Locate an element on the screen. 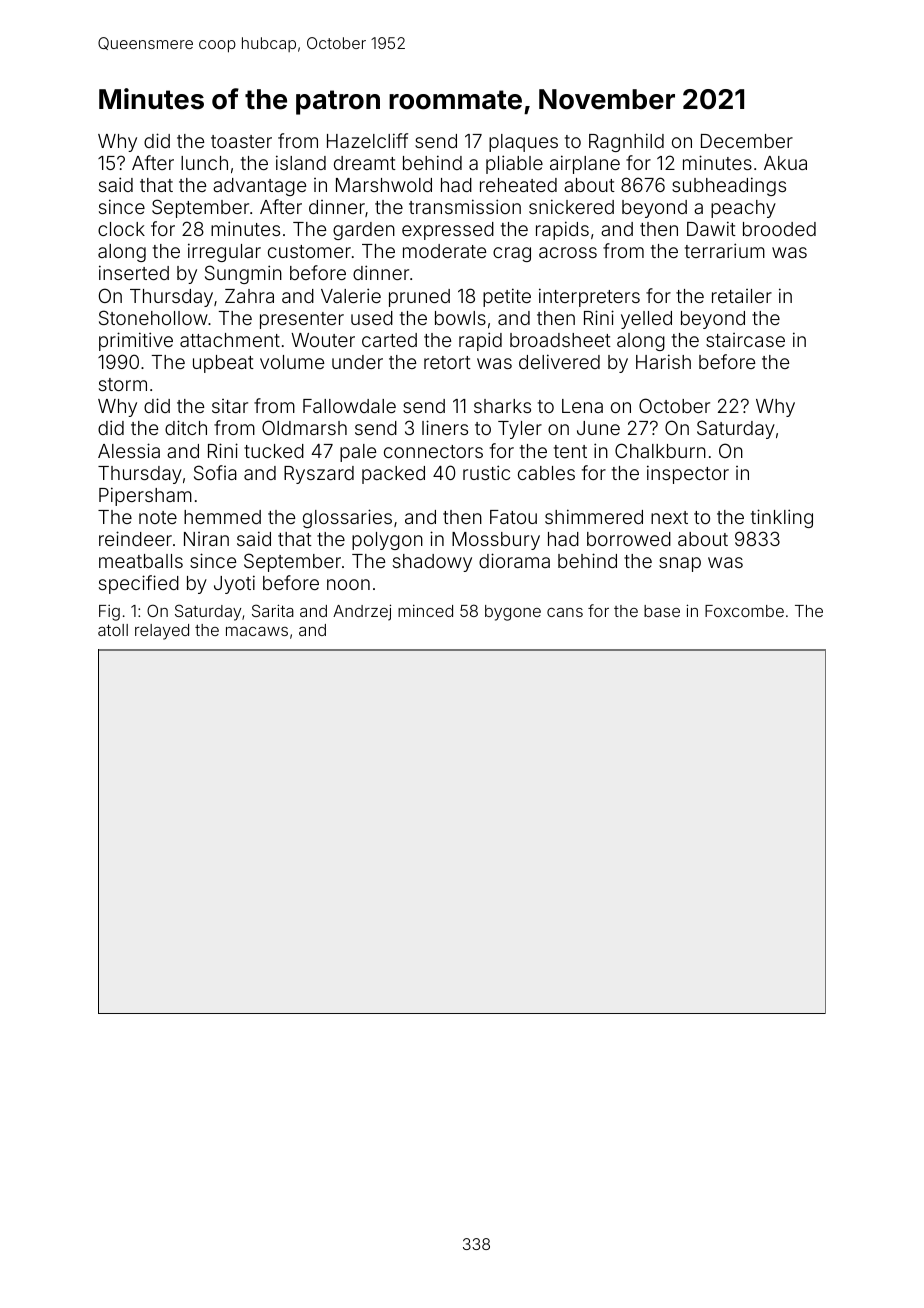  attachment is located at coordinates (230, 340).
